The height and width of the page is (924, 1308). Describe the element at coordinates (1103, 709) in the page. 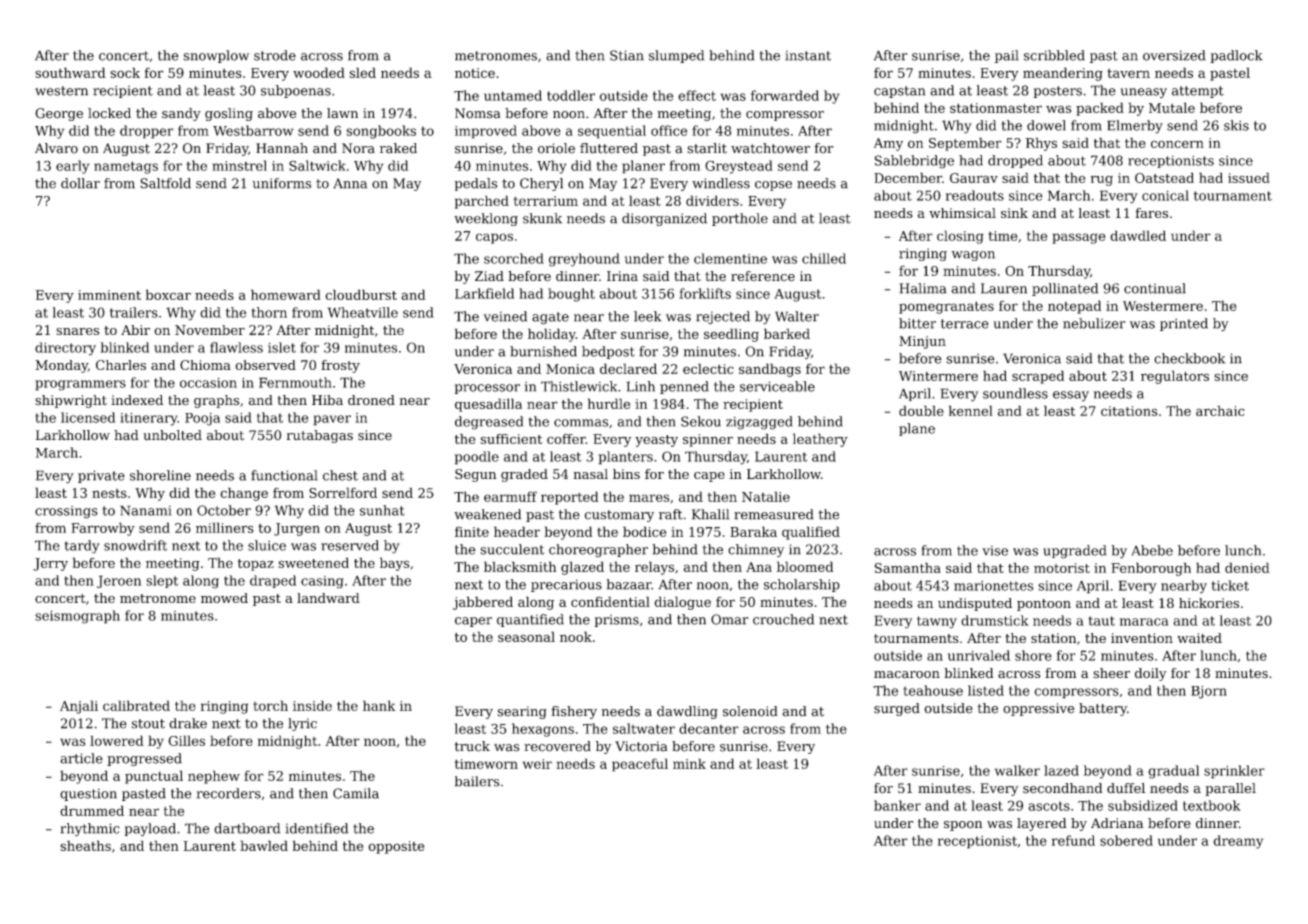

I see `battery` at that location.
